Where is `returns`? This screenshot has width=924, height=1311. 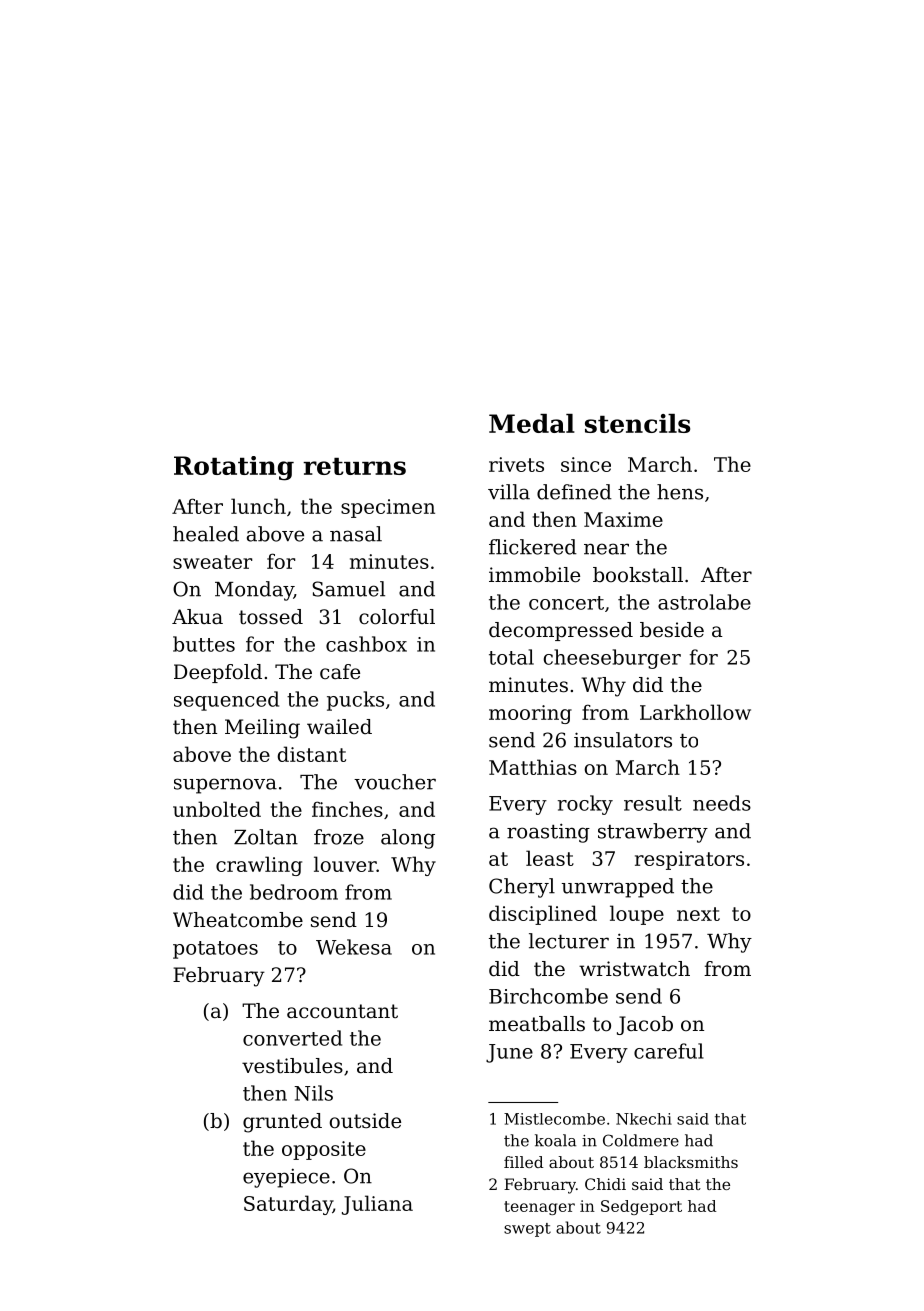 returns is located at coordinates (354, 466).
